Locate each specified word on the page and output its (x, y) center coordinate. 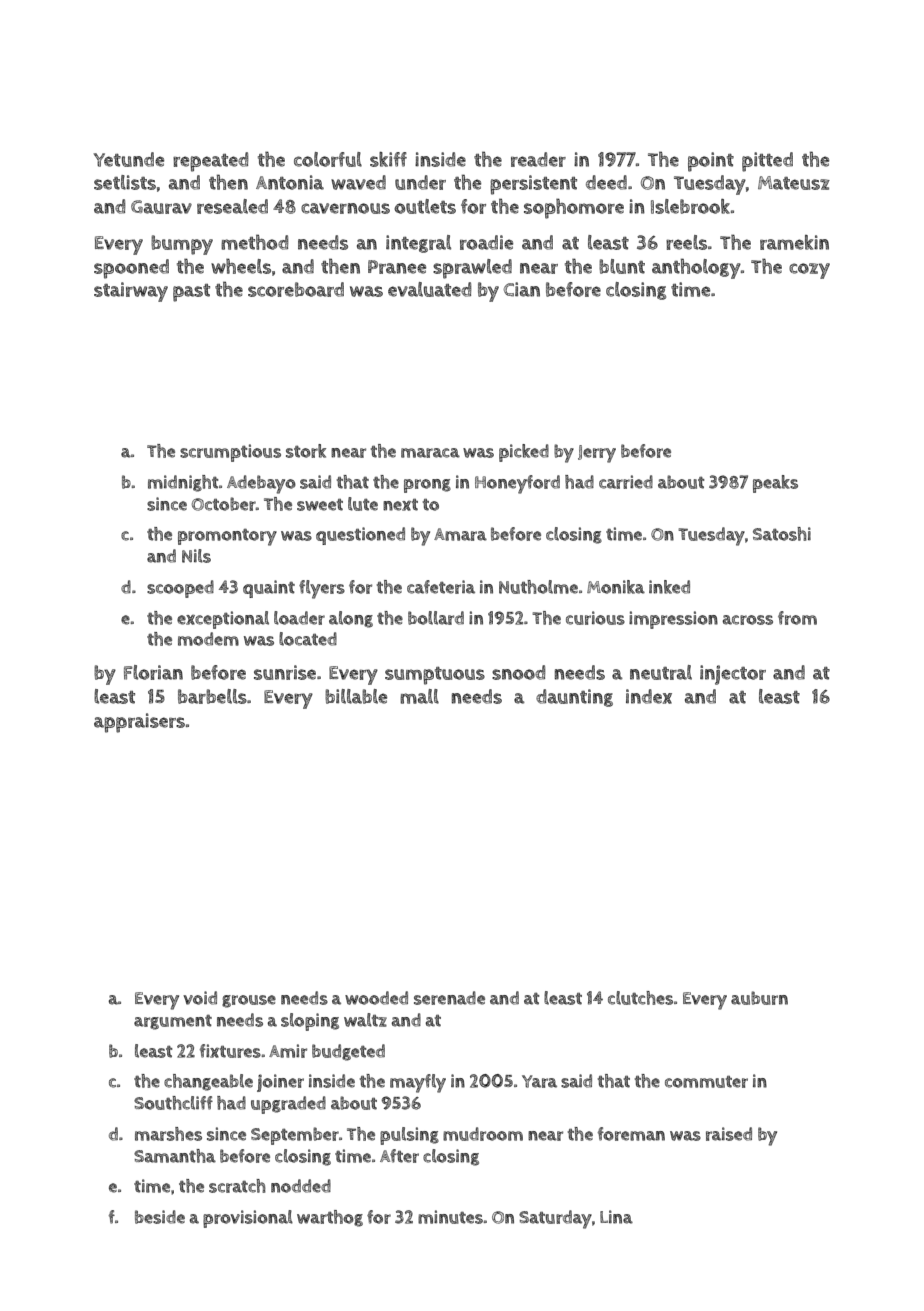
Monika (616, 587)
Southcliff (173, 1103)
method (254, 242)
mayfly (418, 1083)
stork (306, 451)
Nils (196, 556)
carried (626, 482)
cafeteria (441, 587)
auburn (759, 998)
